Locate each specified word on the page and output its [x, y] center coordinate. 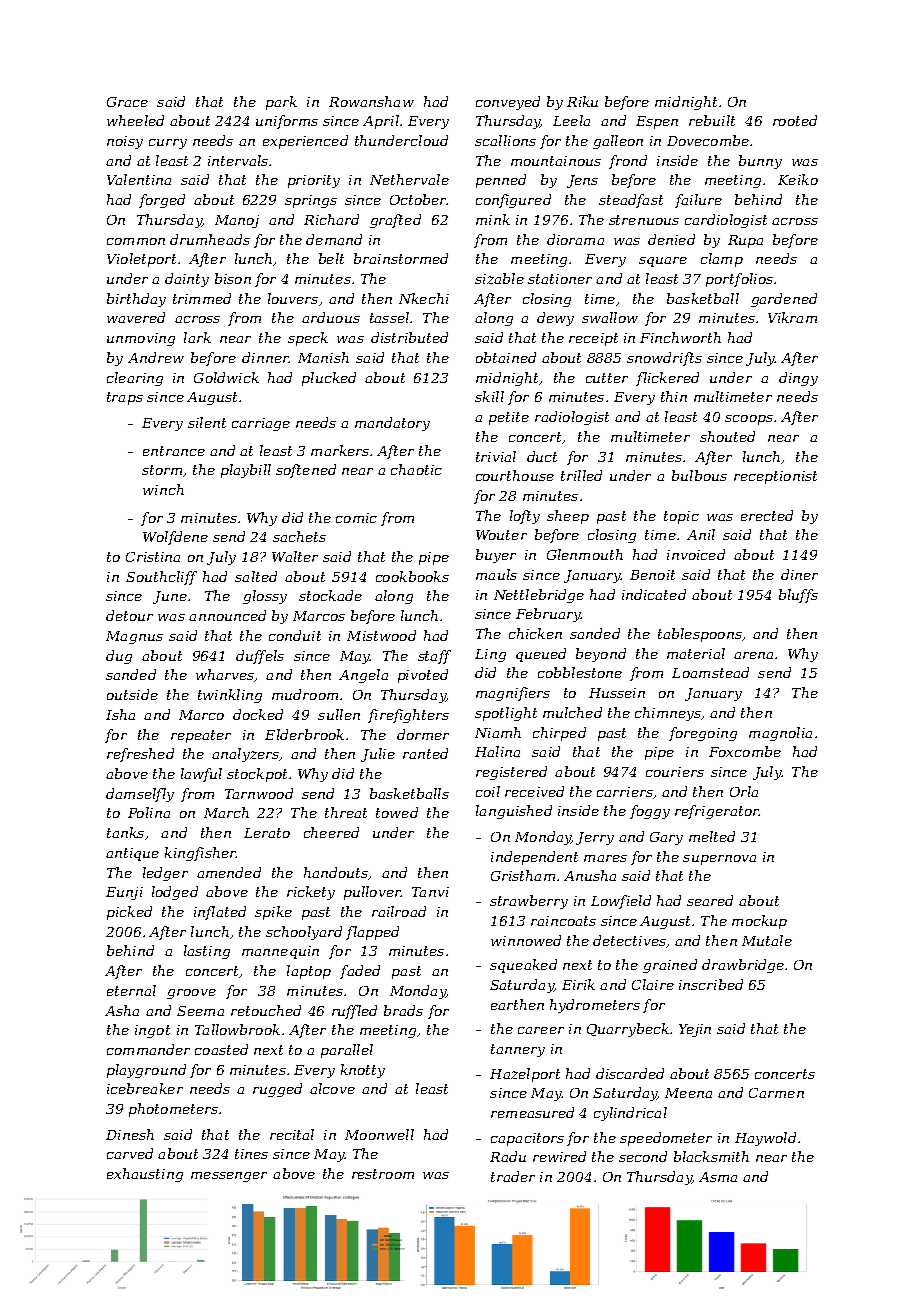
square [663, 262]
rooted [795, 120]
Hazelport [525, 1075]
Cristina [153, 557]
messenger [229, 1177]
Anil [701, 534]
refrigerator [717, 812]
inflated [220, 913]
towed [397, 812]
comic [356, 518]
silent [207, 422]
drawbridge [743, 966]
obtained [506, 357]
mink [493, 219]
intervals [238, 160]
